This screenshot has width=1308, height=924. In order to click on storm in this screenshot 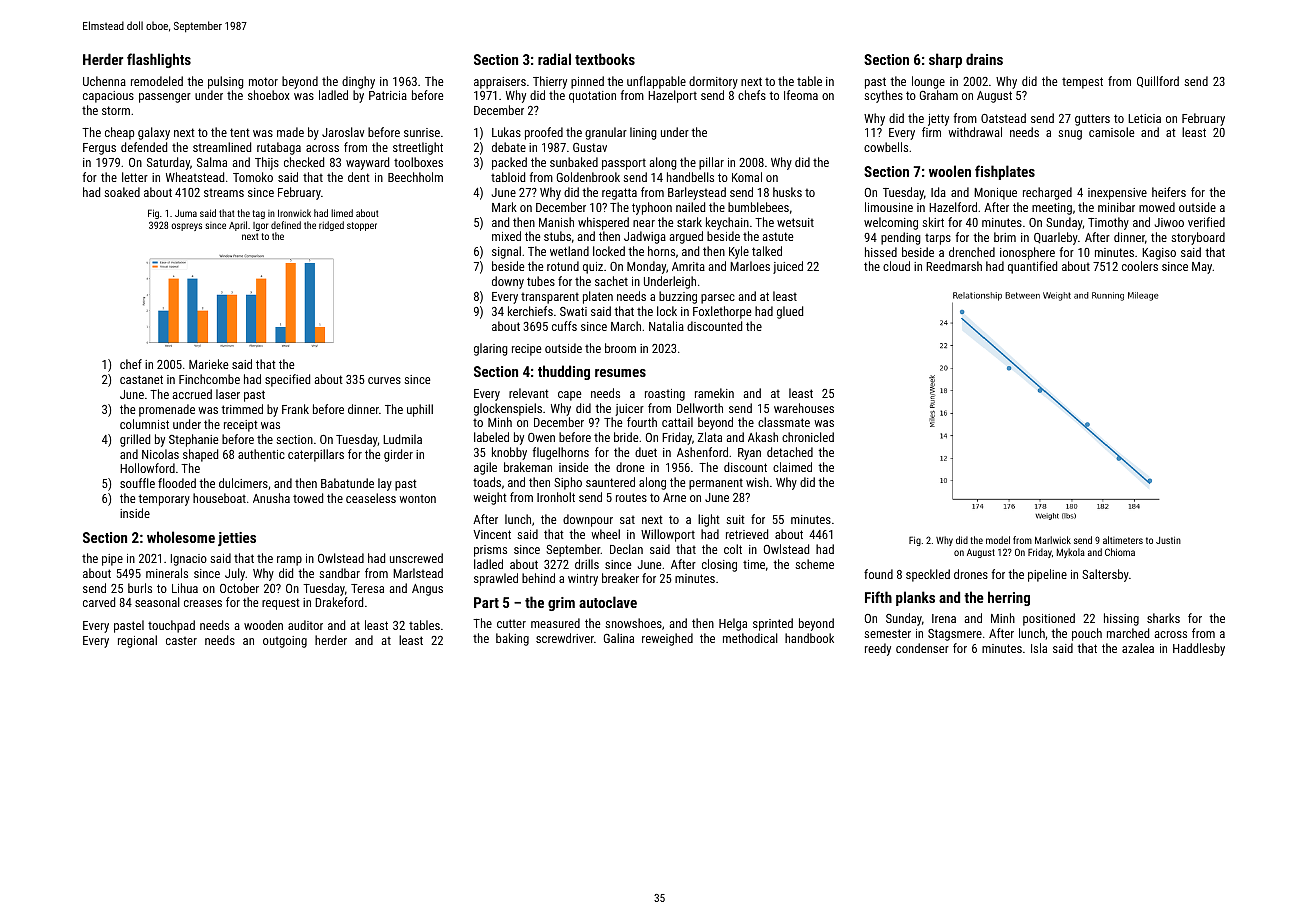, I will do `click(116, 110)`.
